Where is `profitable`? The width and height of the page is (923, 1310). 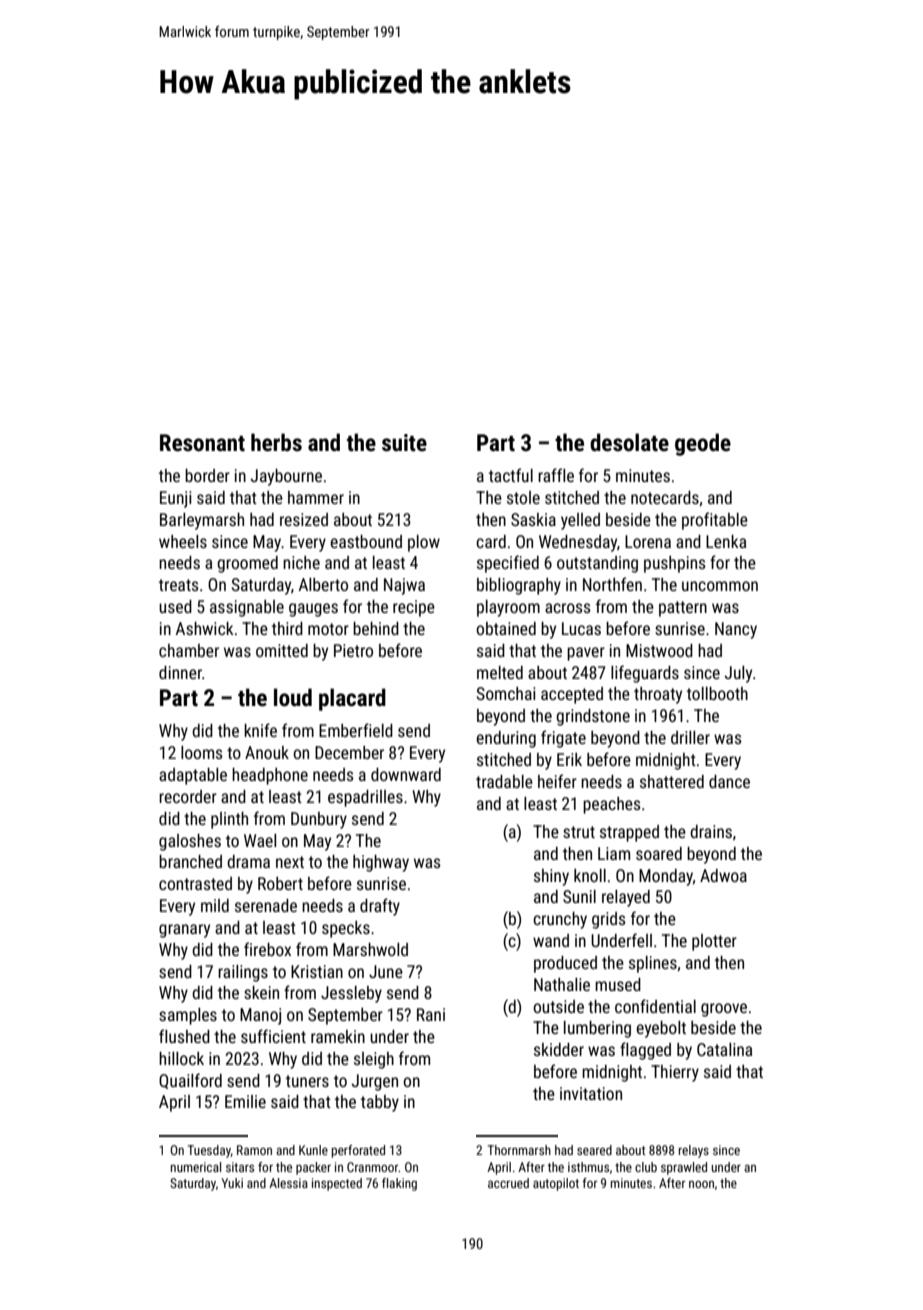
profitable is located at coordinates (715, 521).
